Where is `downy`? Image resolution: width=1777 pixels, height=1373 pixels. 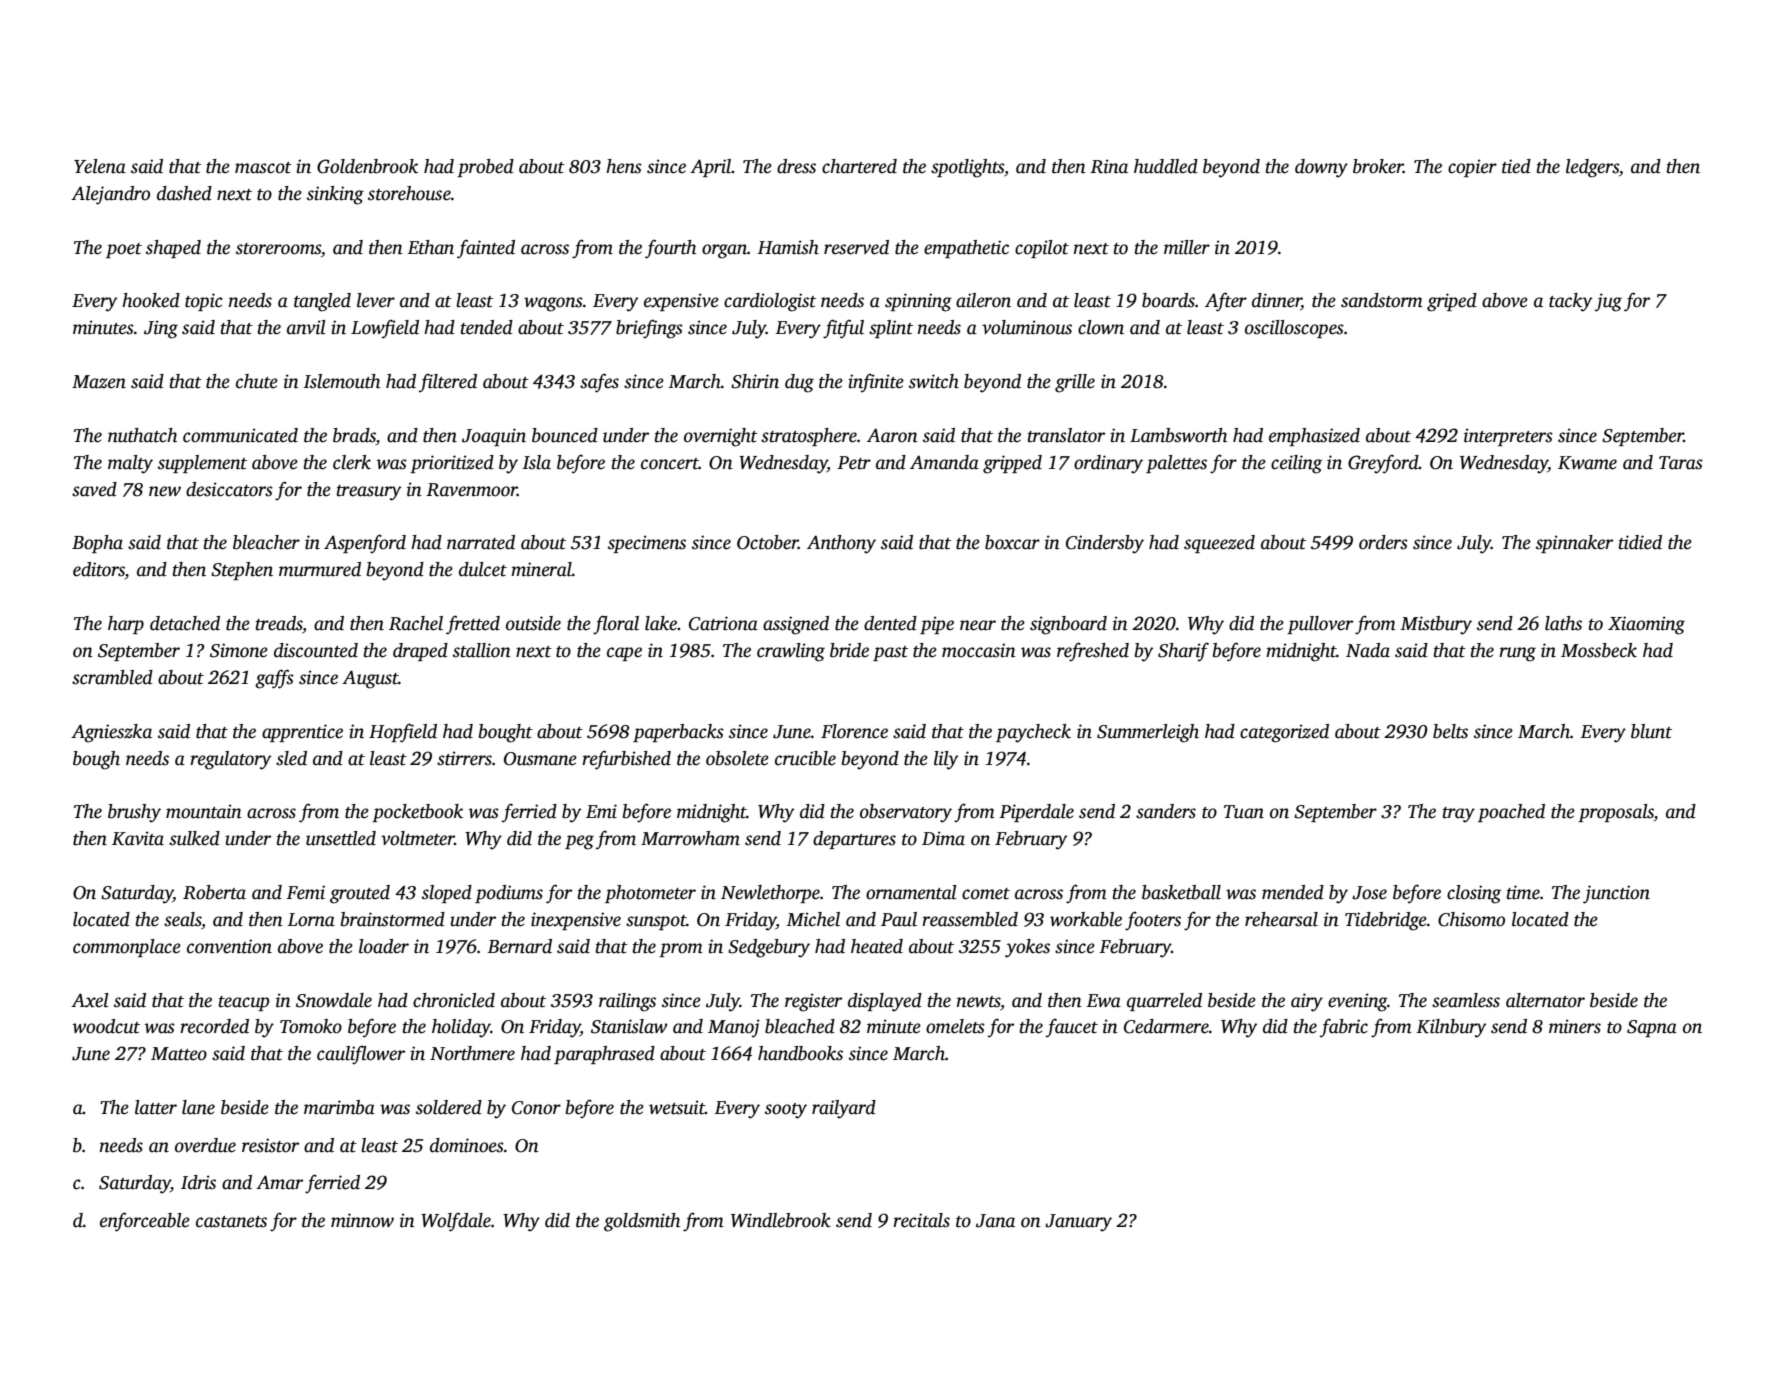
downy is located at coordinates (1321, 168).
